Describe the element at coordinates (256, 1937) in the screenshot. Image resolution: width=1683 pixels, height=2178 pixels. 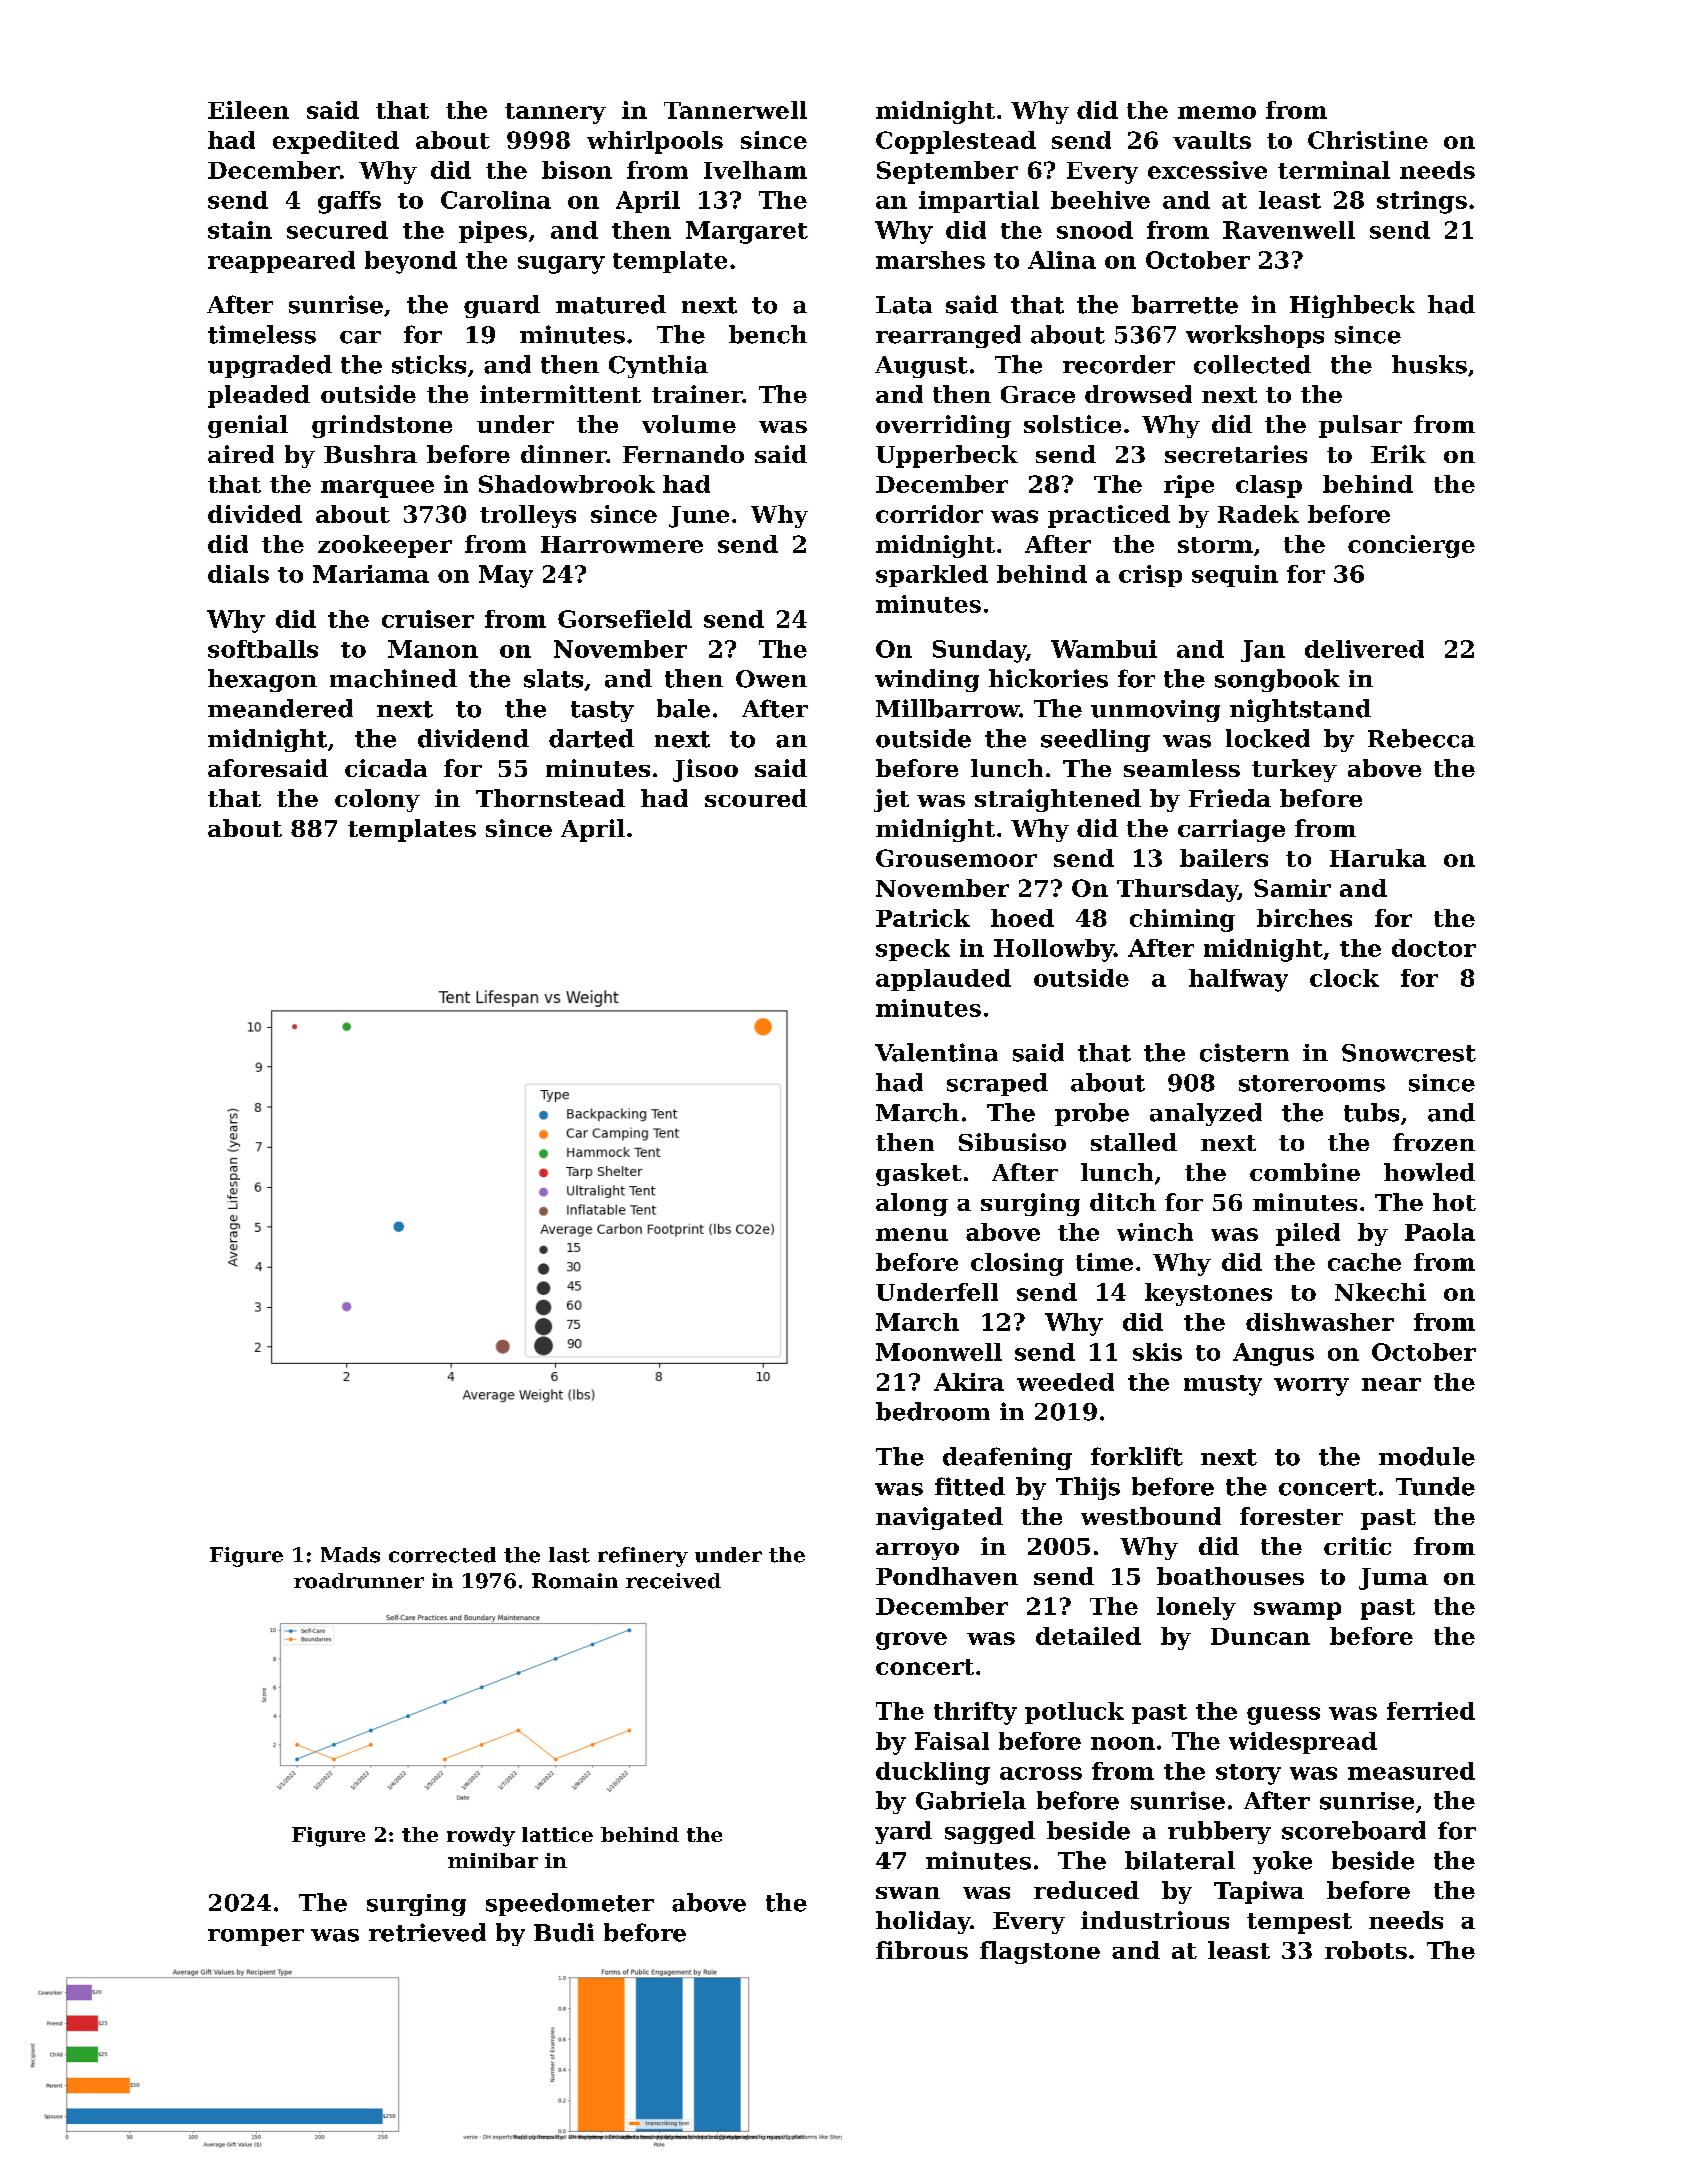
I see `romper` at that location.
